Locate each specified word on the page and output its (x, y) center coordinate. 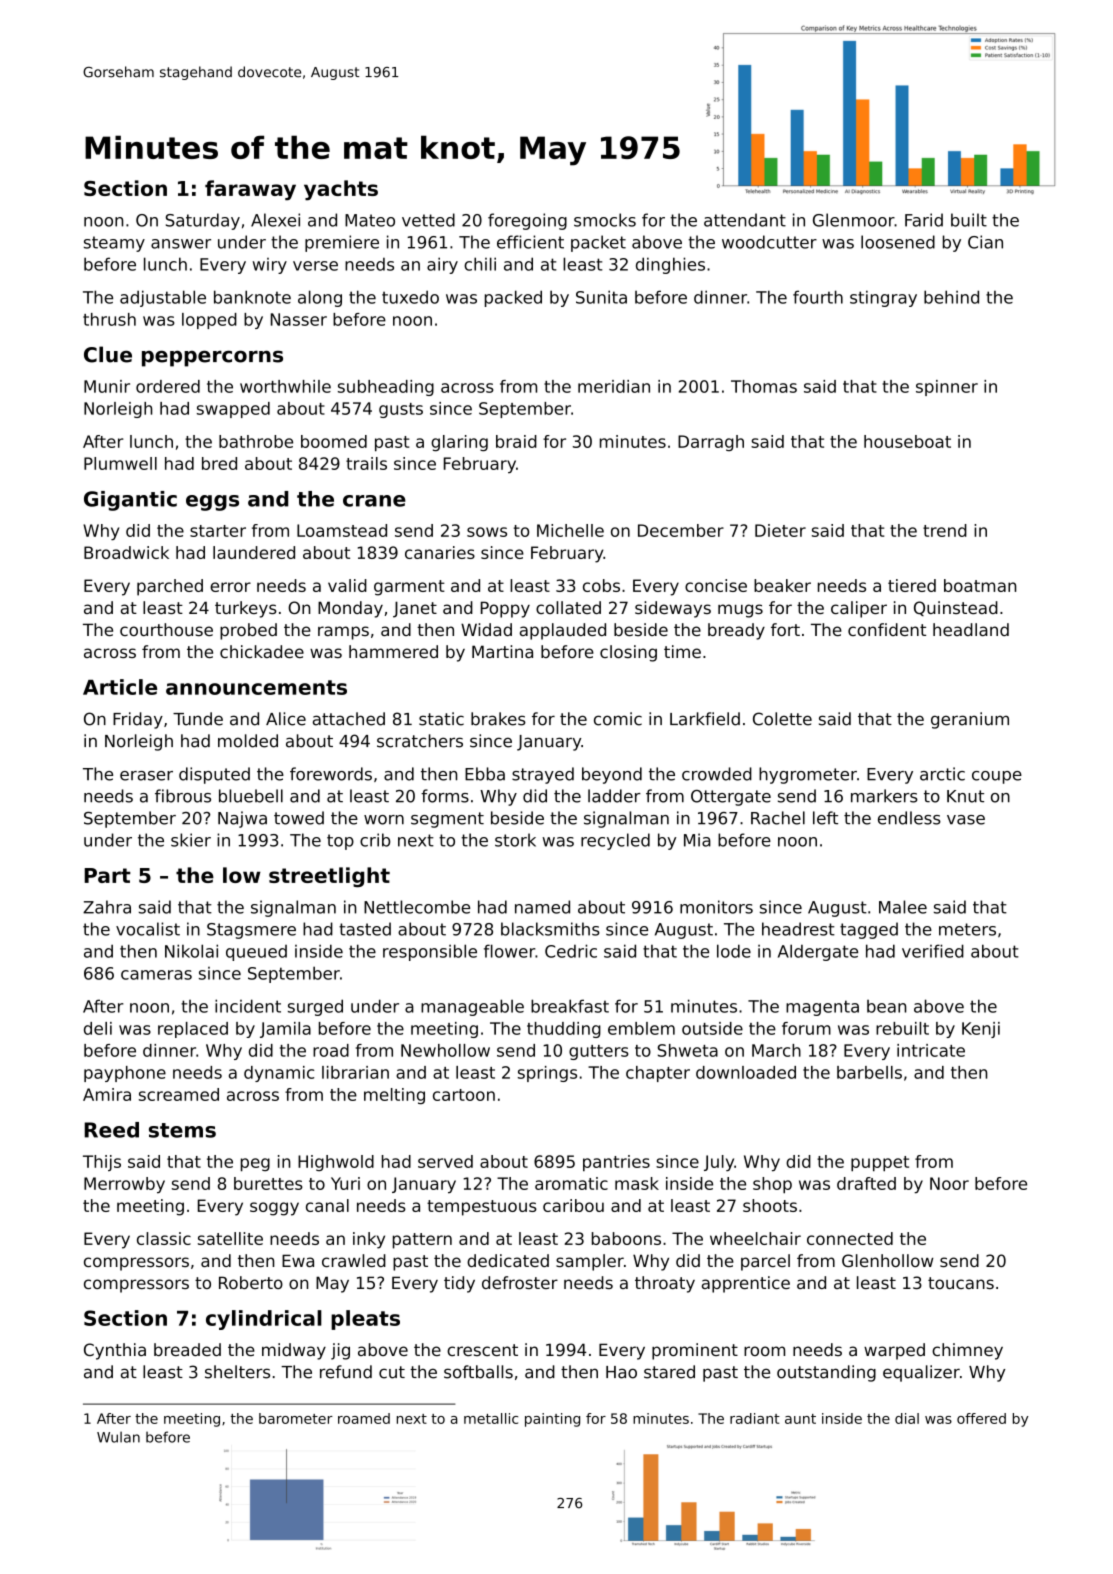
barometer (296, 1418)
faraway (250, 190)
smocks (605, 220)
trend (945, 530)
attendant (745, 220)
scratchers (420, 741)
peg (255, 1165)
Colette (782, 719)
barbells (869, 1072)
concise (716, 585)
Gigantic (130, 501)
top (340, 842)
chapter (658, 1074)
